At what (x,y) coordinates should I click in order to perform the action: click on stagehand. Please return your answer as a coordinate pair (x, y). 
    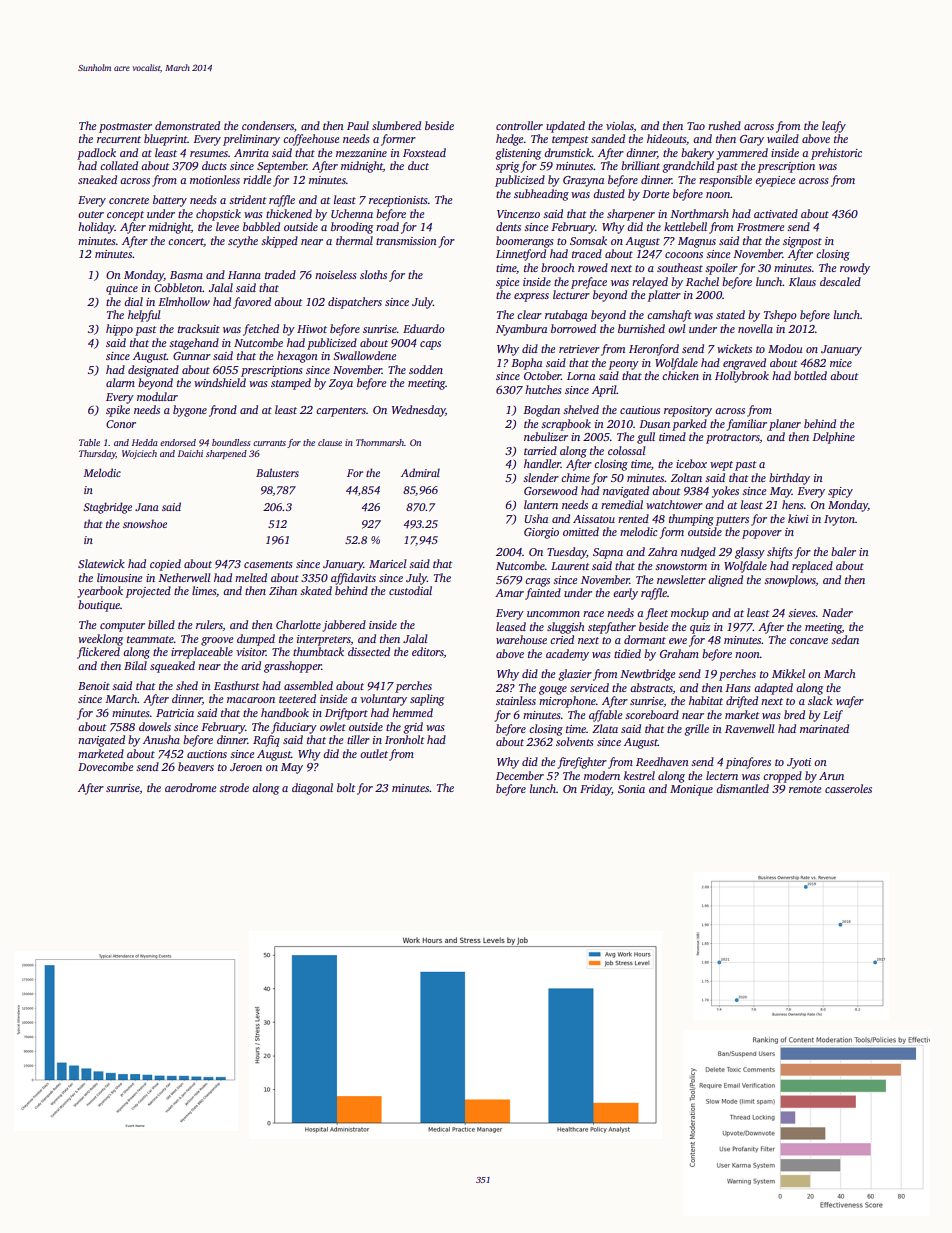
    Looking at the image, I should click on (194, 344).
